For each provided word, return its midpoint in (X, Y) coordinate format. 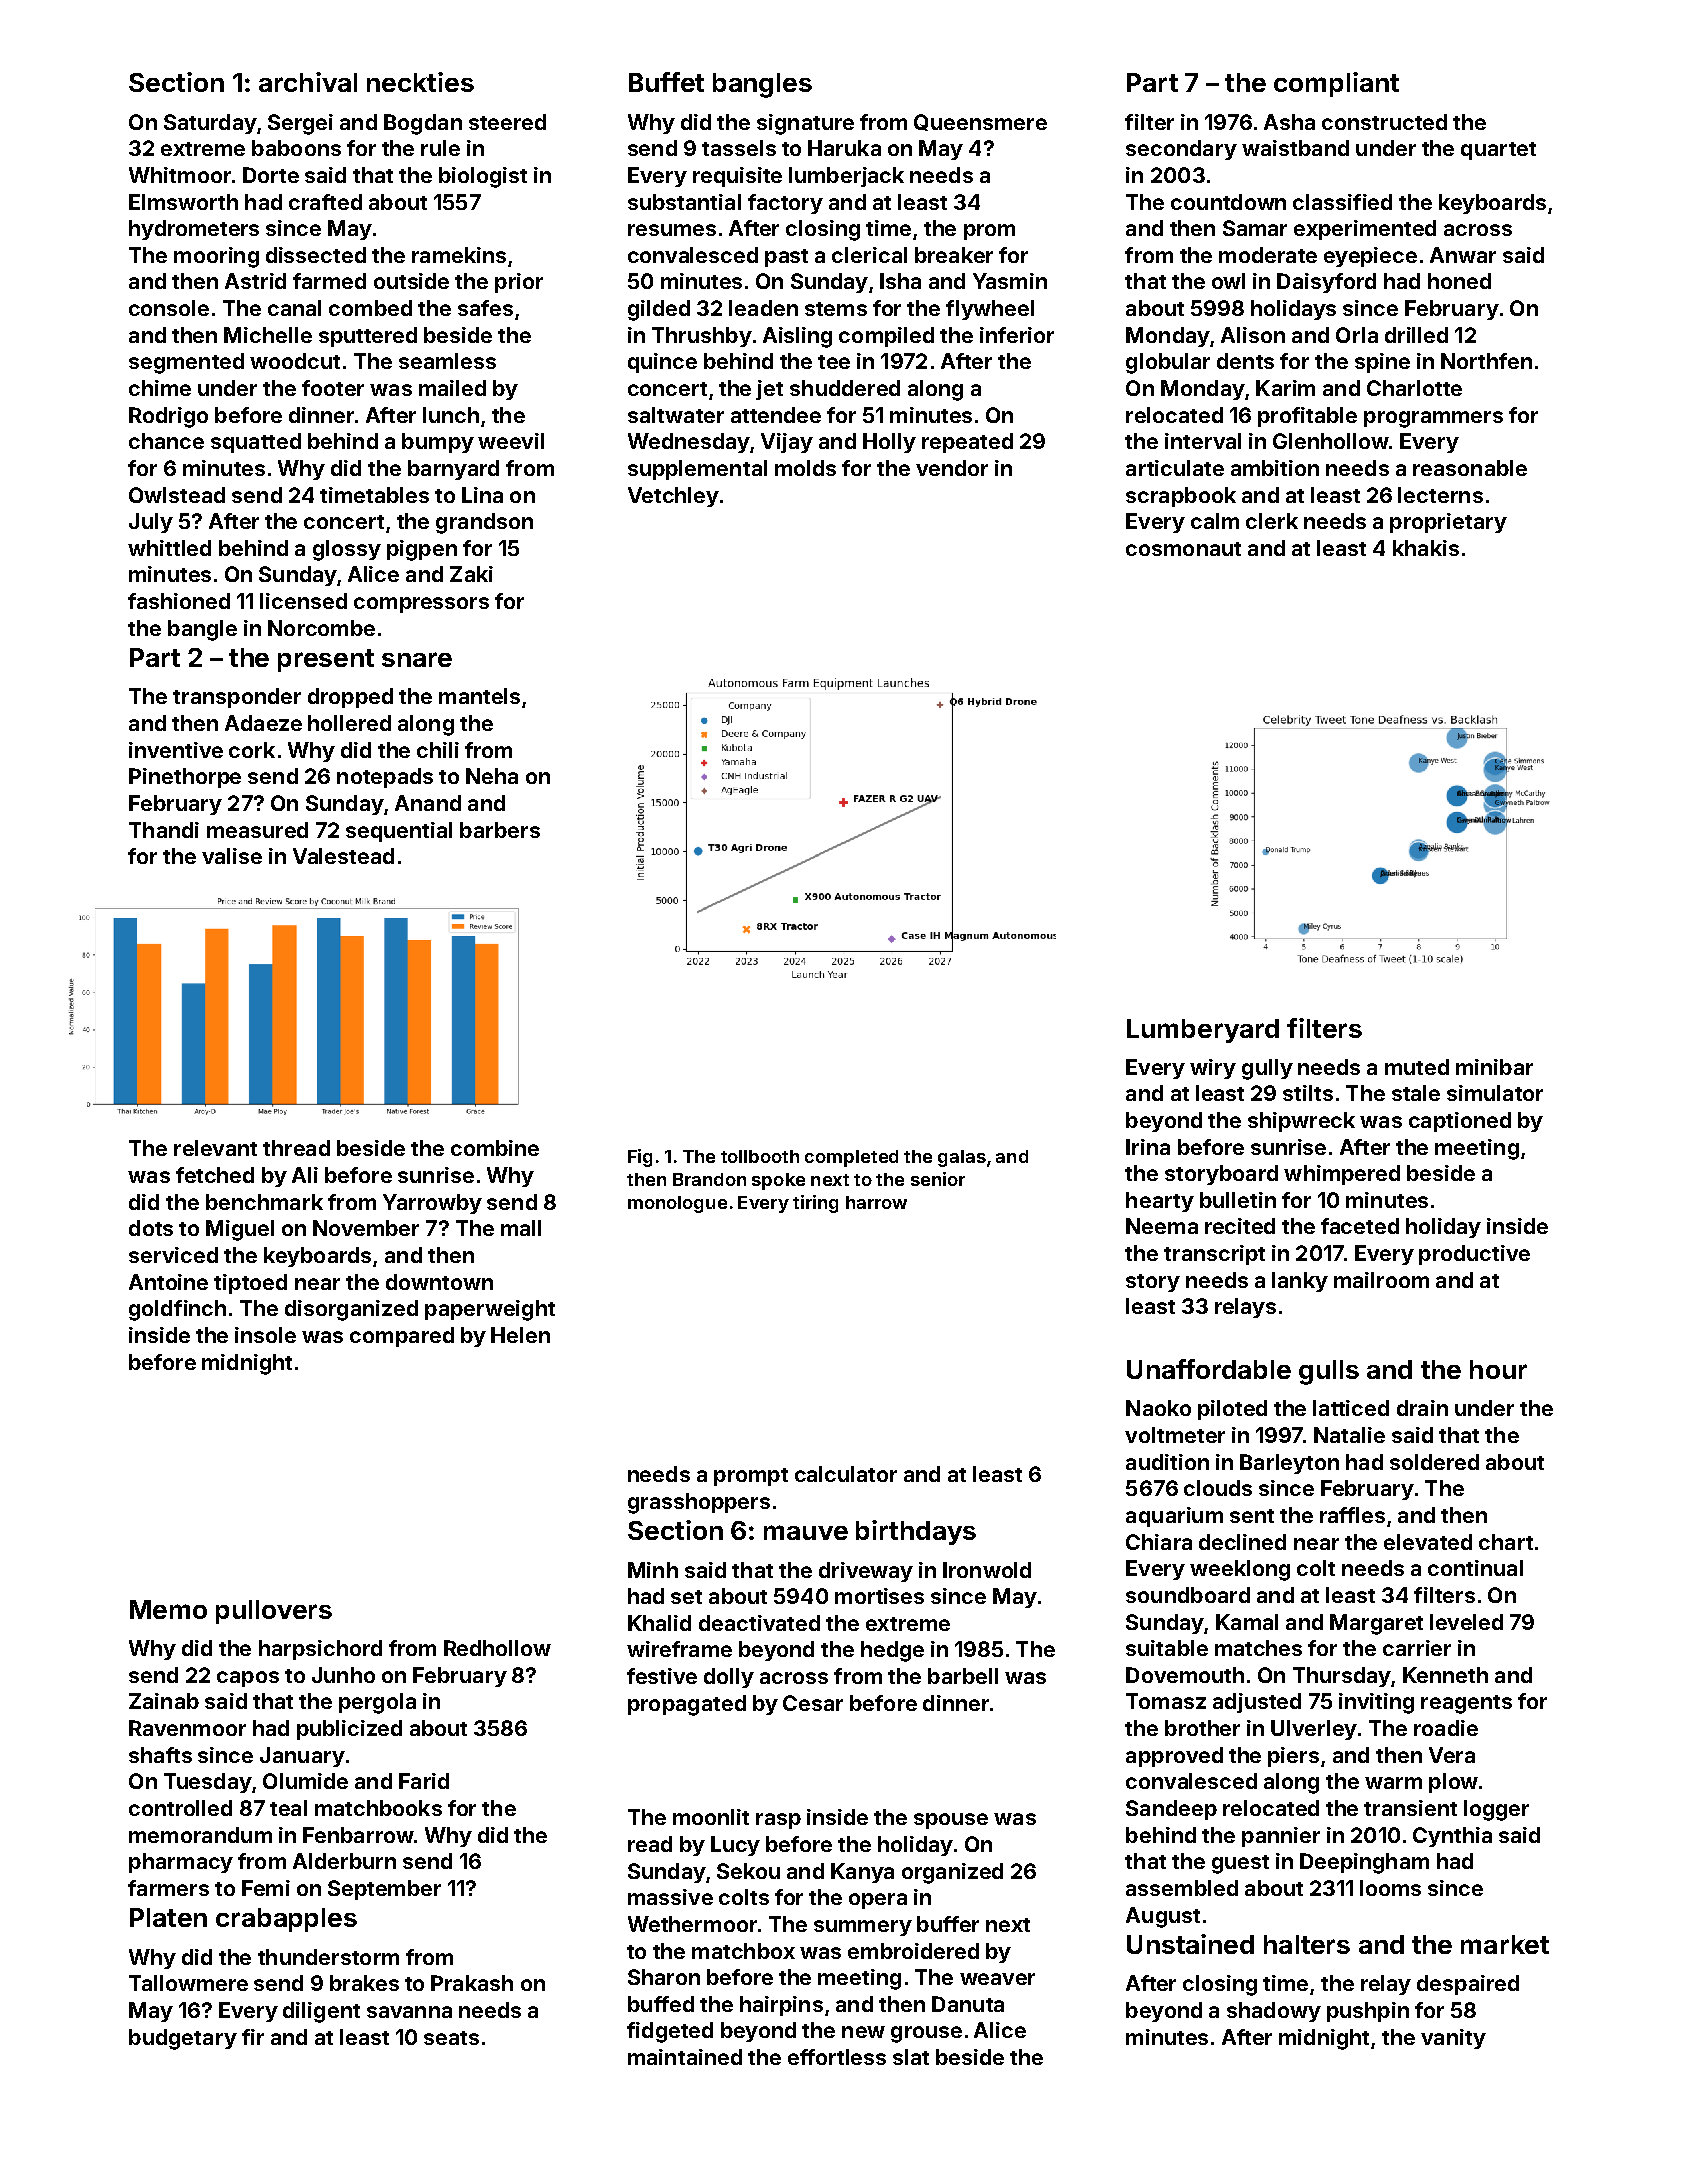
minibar (1494, 1067)
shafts (160, 1755)
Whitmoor (180, 175)
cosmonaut (1183, 549)
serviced (173, 1255)
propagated (687, 1705)
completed (851, 1158)
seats (451, 2038)
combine (495, 1148)
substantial (684, 202)
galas (962, 1158)
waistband (1295, 148)
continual (1475, 1568)
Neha (492, 776)
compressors (421, 605)
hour (1498, 1369)
